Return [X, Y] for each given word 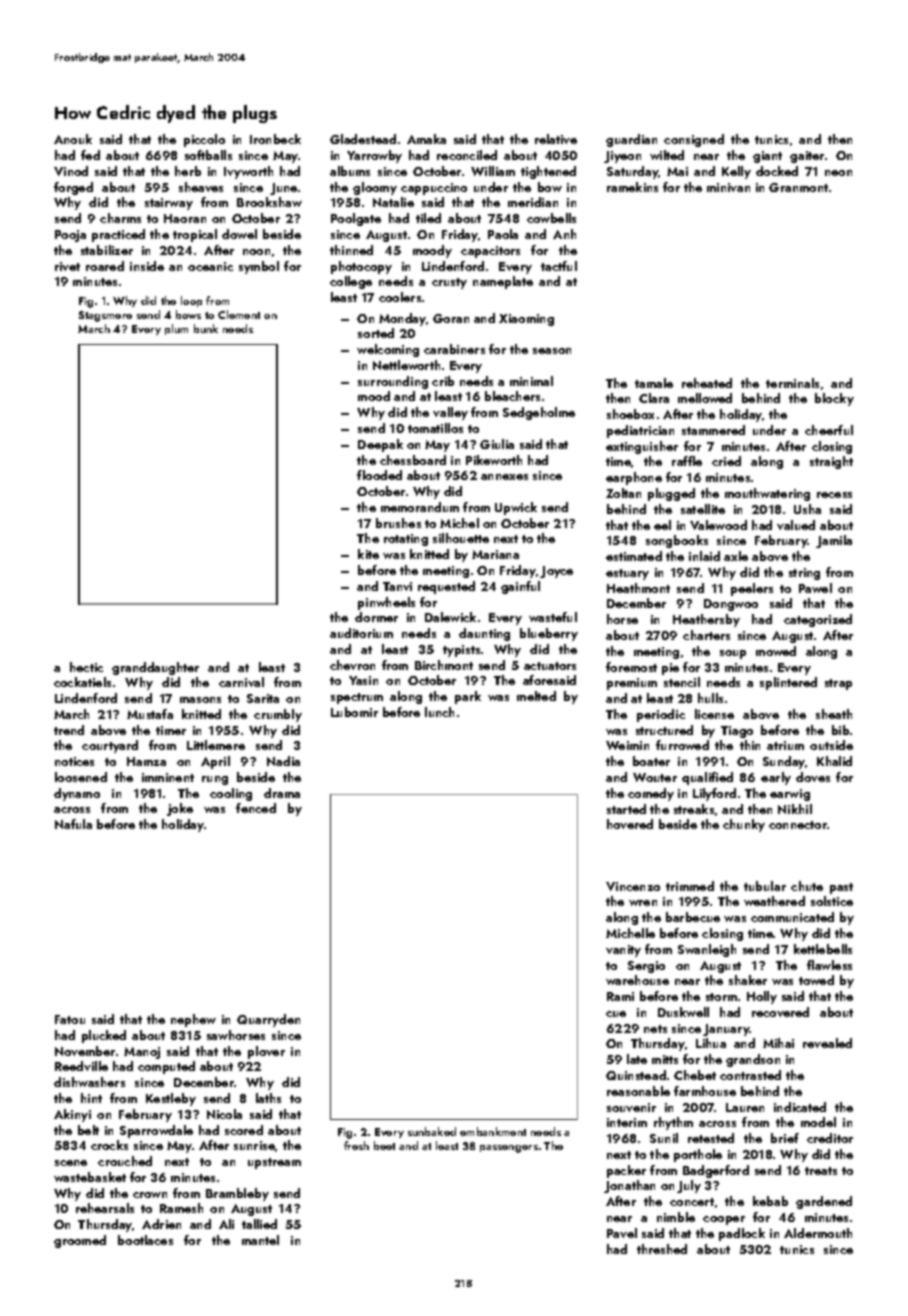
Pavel [622, 1233]
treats [821, 1171]
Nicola [224, 1114]
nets [655, 1029]
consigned [694, 140]
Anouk [73, 139]
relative [556, 139]
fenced [256, 808]
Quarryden [268, 1020]
